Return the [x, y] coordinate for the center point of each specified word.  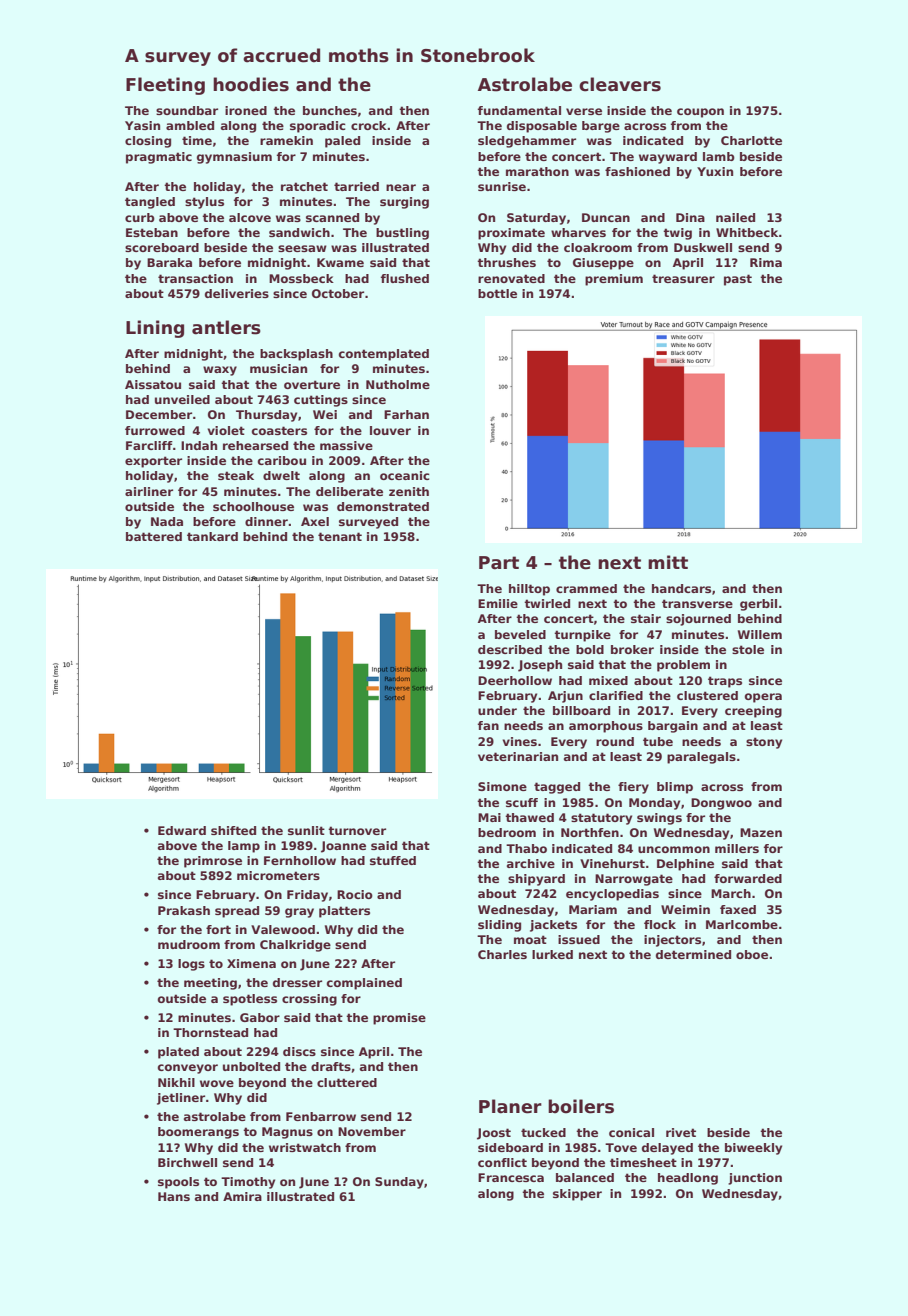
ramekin [286, 140]
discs [299, 1051]
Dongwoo [721, 804]
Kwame [340, 262]
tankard [212, 536]
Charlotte [751, 140]
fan [488, 725]
